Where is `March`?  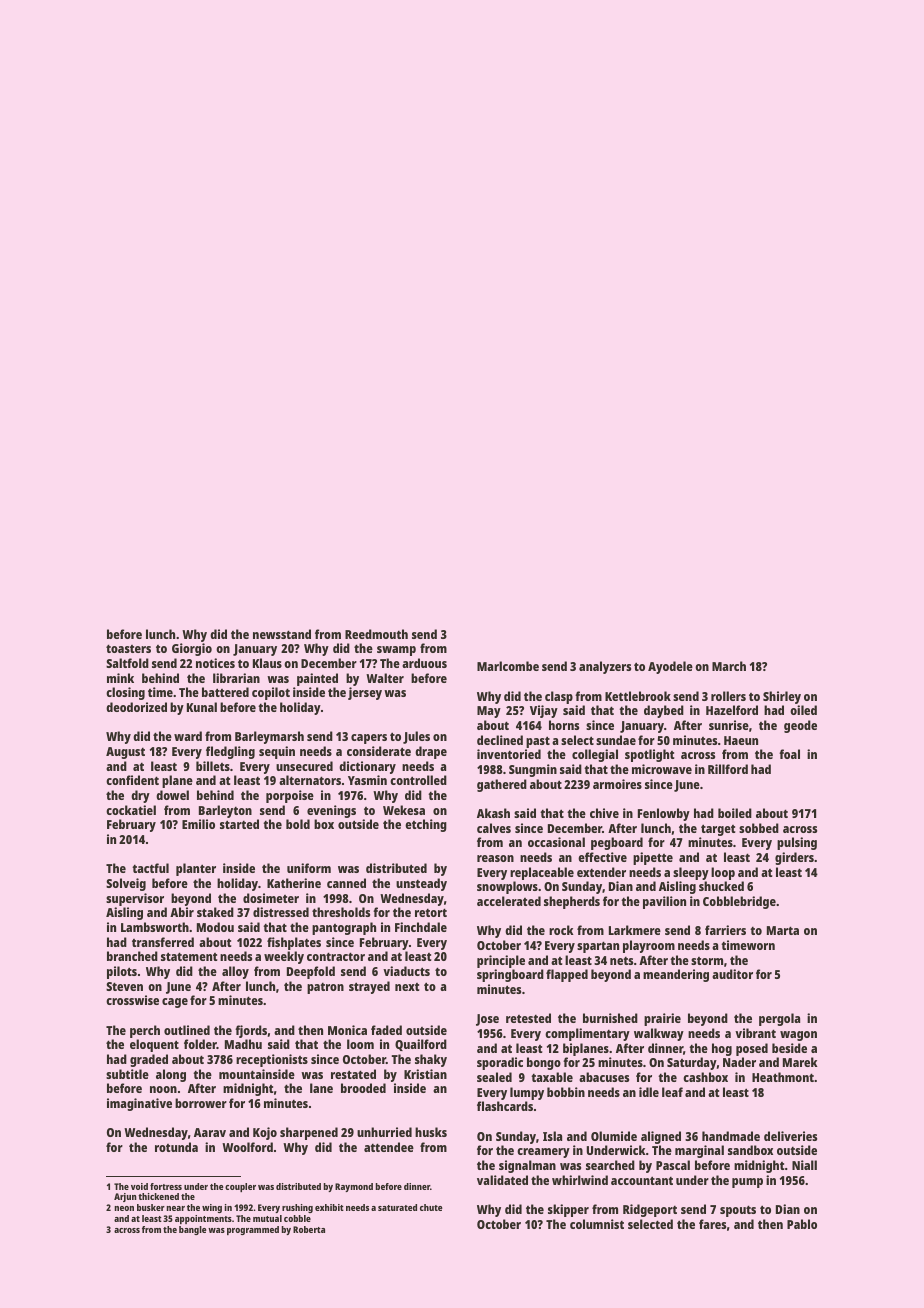 March is located at coordinates (729, 666).
